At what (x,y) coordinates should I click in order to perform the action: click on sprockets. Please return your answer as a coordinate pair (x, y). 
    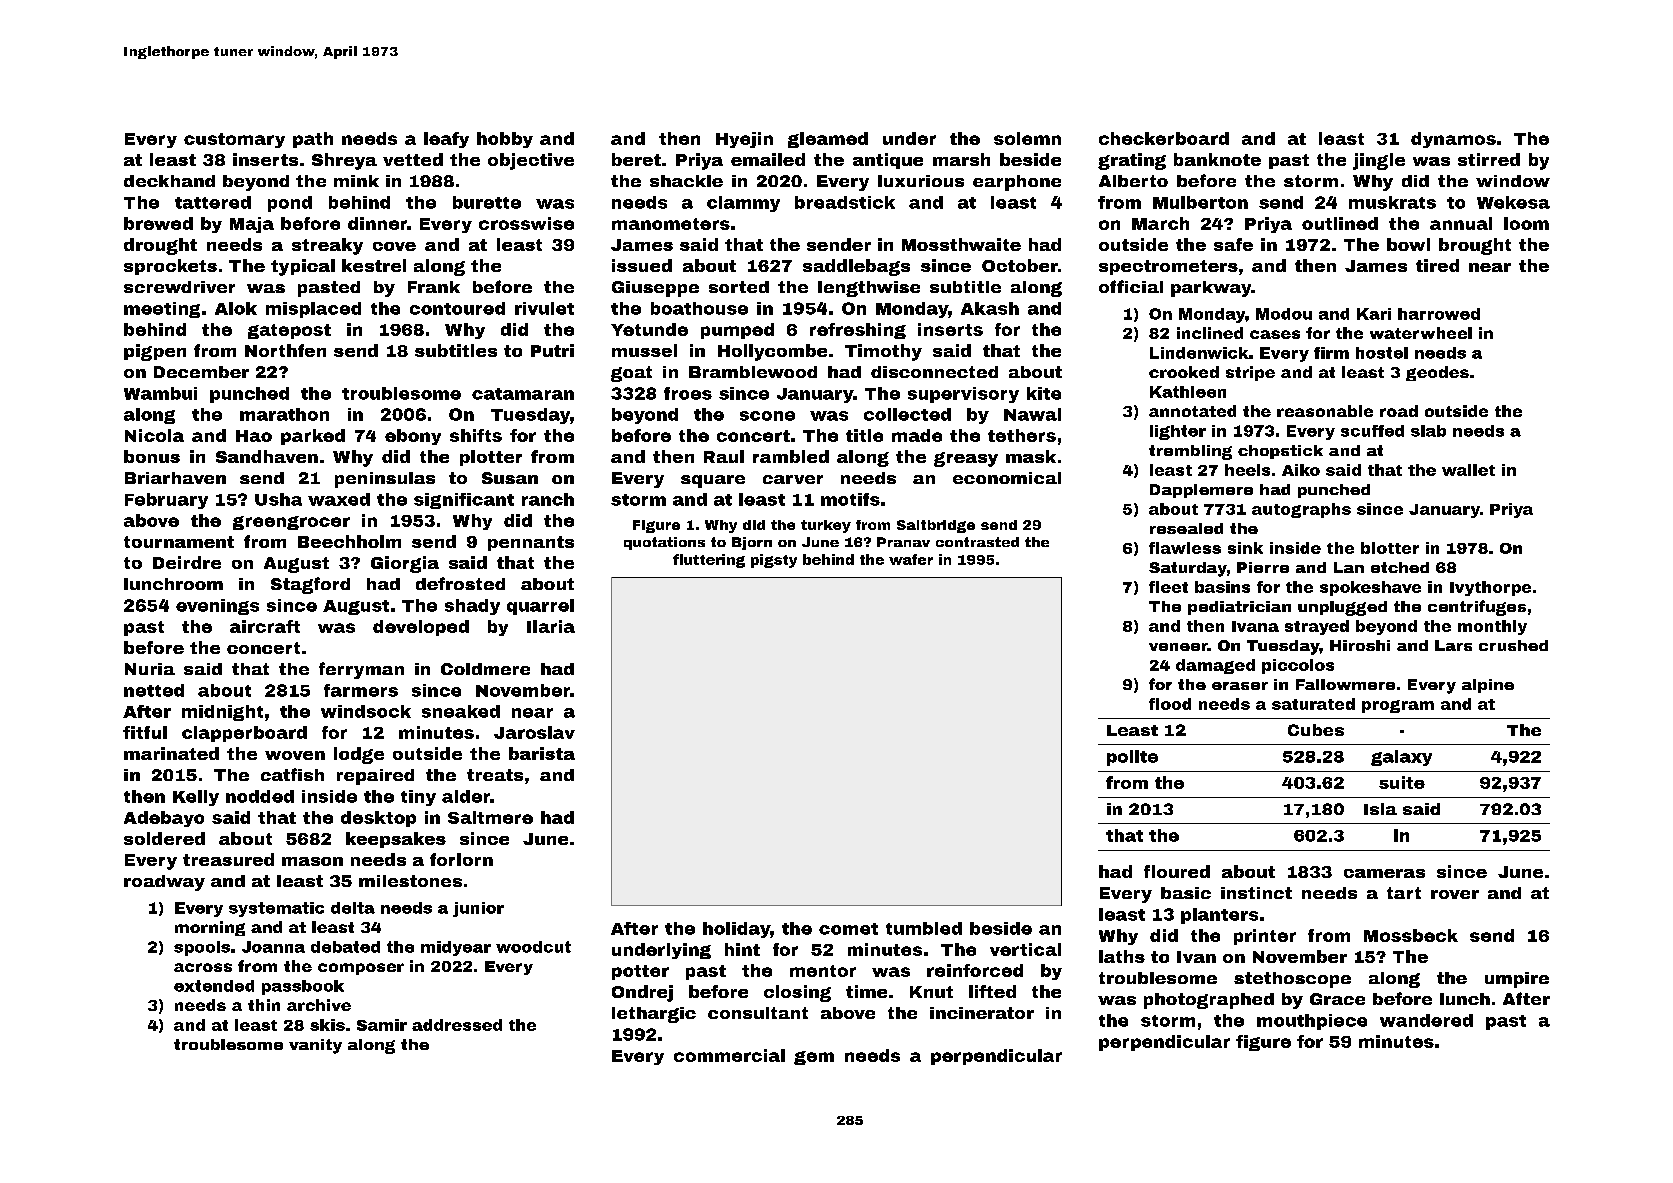
    Looking at the image, I should click on (170, 267).
